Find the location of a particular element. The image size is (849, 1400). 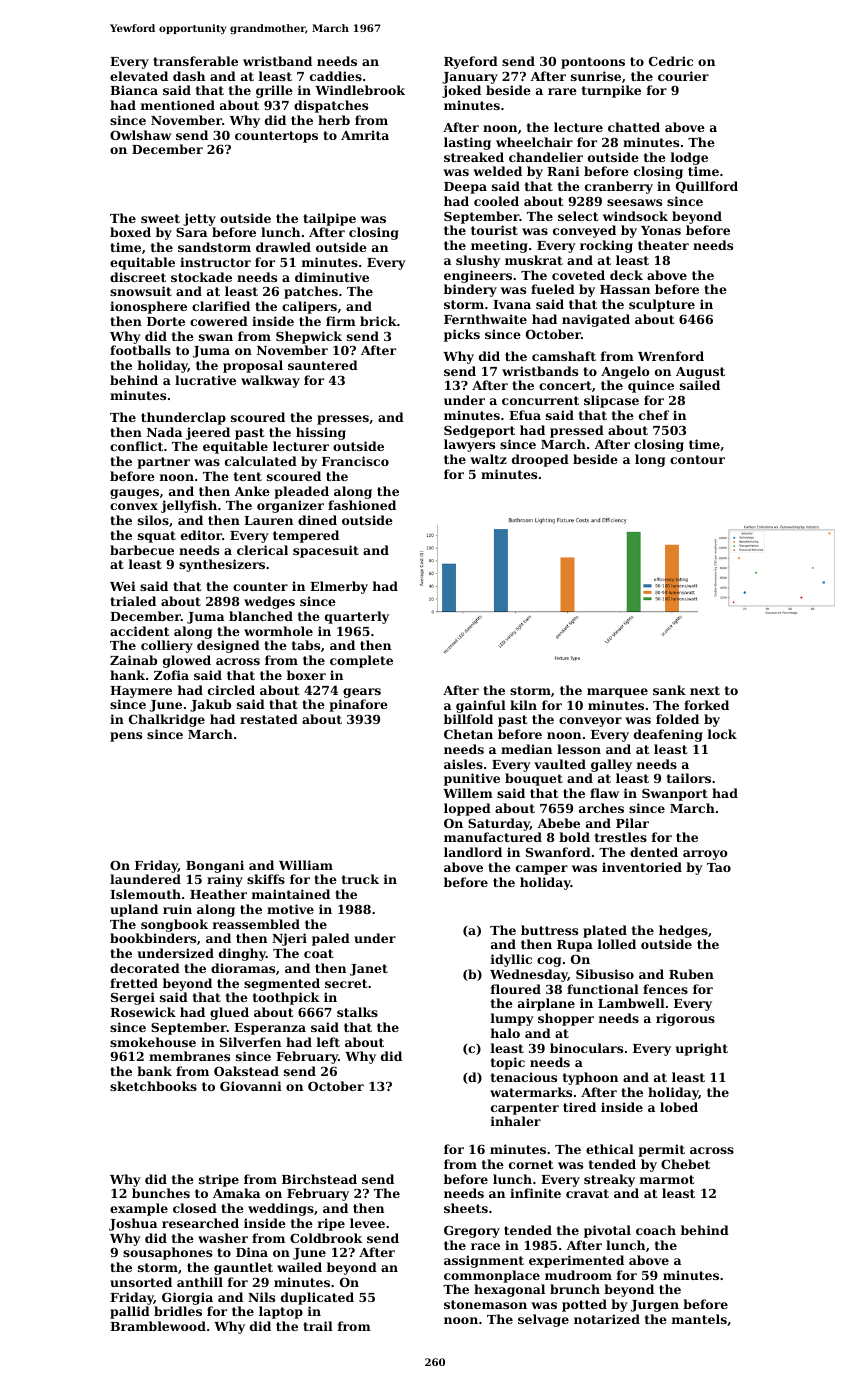

Zainab is located at coordinates (133, 660).
